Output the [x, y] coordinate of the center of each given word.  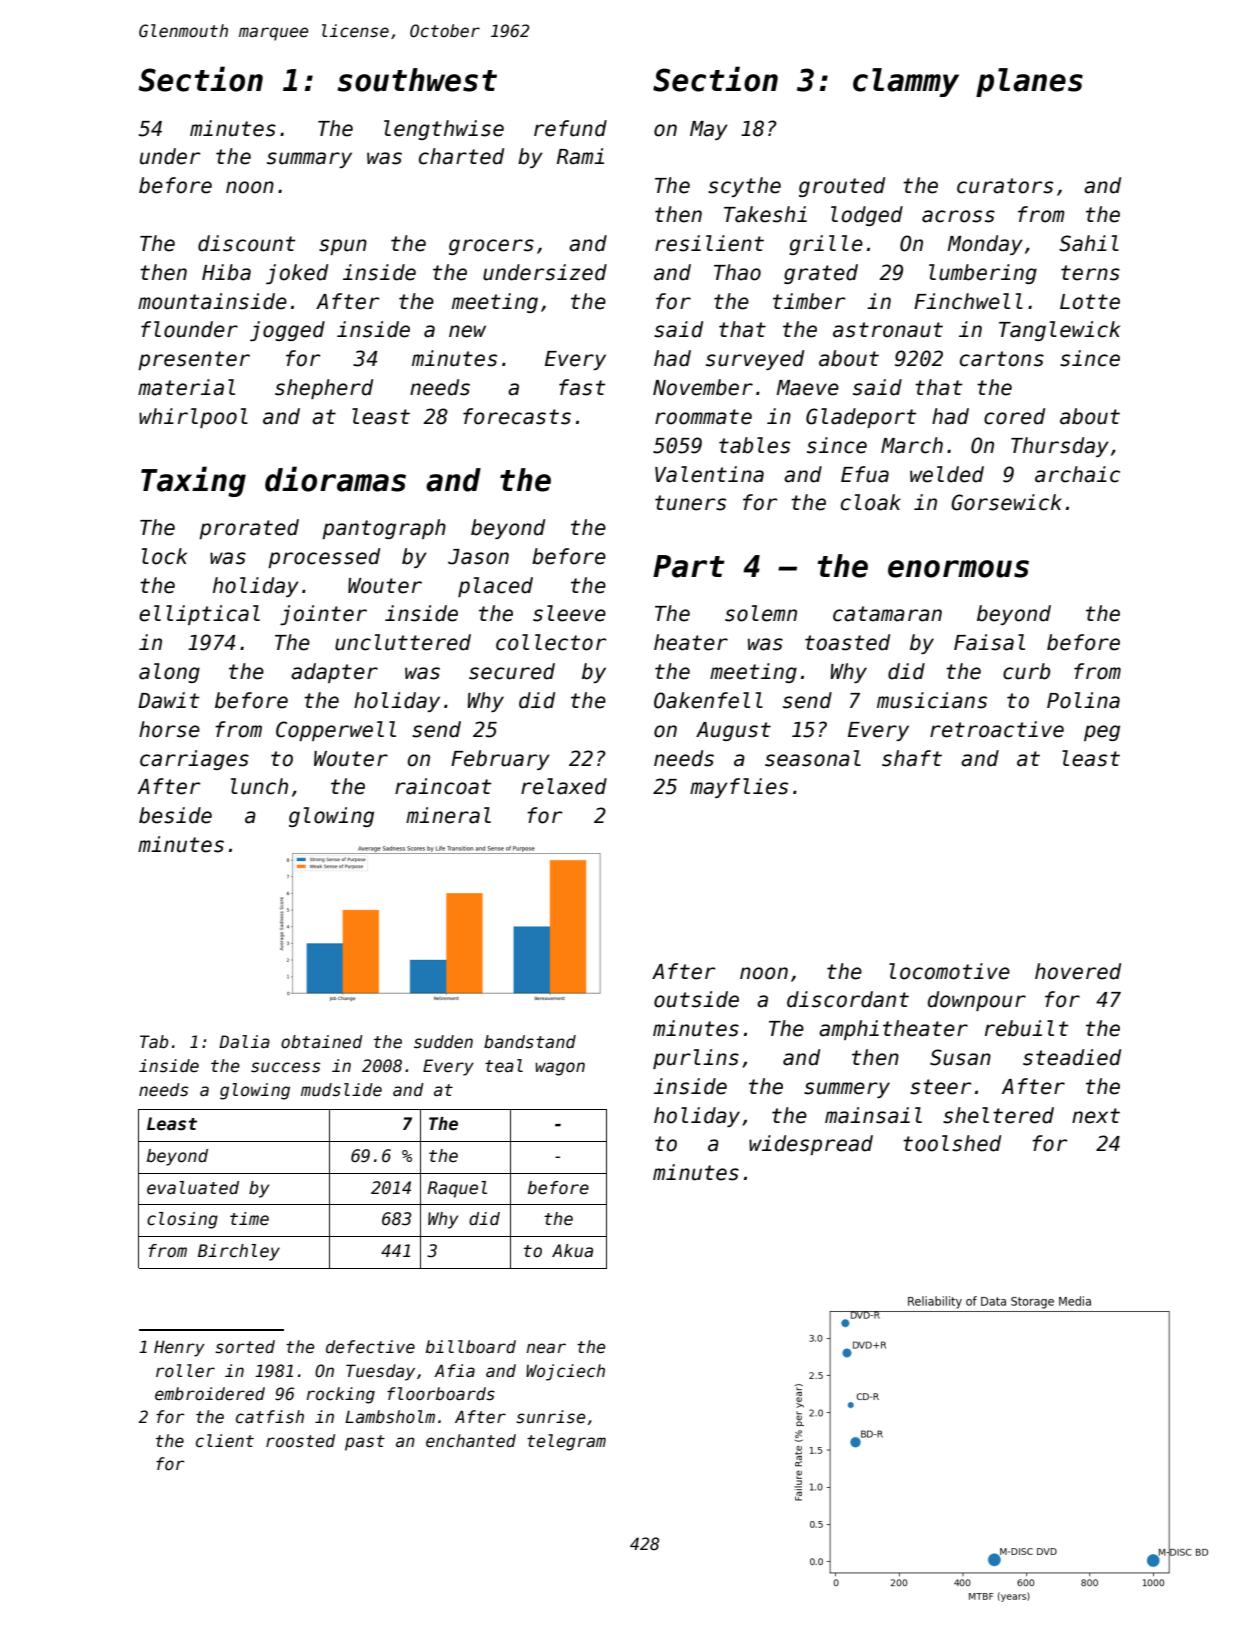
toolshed [952, 1143]
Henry [179, 1348]
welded [947, 474]
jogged [287, 331]
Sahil [1089, 243]
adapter [334, 673]
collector [551, 642]
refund [570, 128]
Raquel [457, 1189]
